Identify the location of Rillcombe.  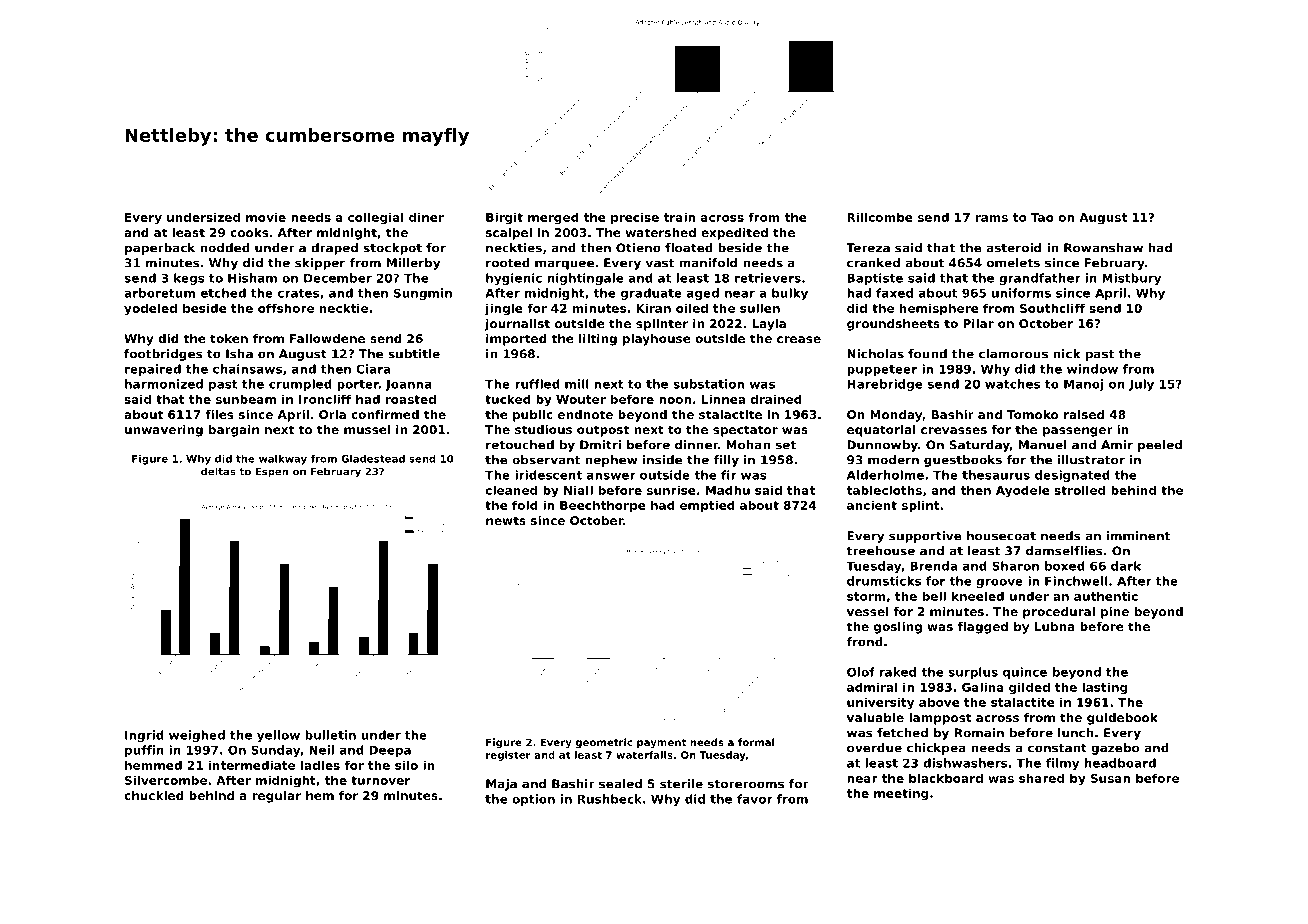
(880, 217).
